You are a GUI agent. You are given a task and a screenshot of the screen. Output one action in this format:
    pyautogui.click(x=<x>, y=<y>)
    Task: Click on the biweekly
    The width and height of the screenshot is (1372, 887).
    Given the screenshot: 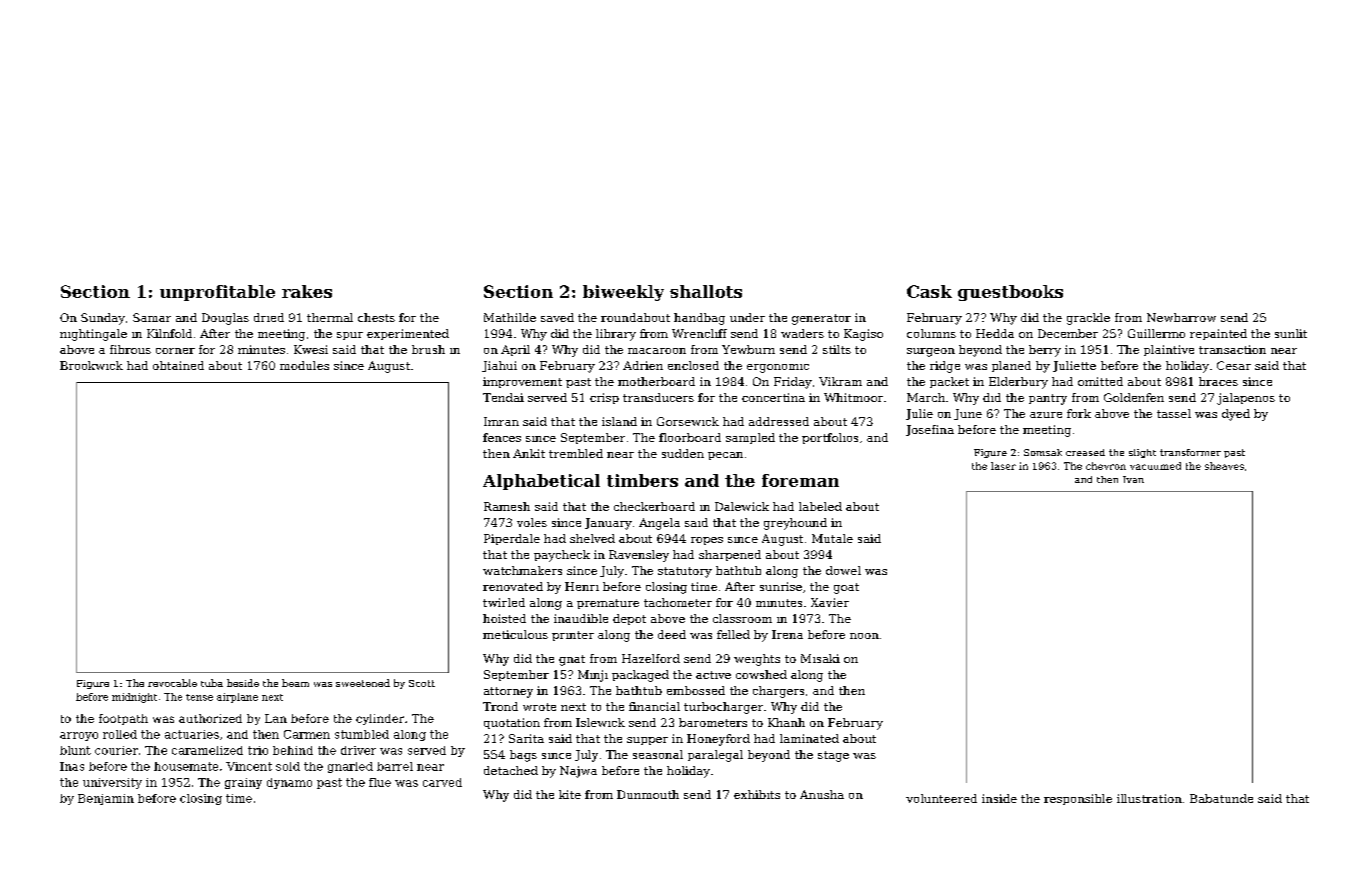 What is the action you would take?
    pyautogui.click(x=623, y=293)
